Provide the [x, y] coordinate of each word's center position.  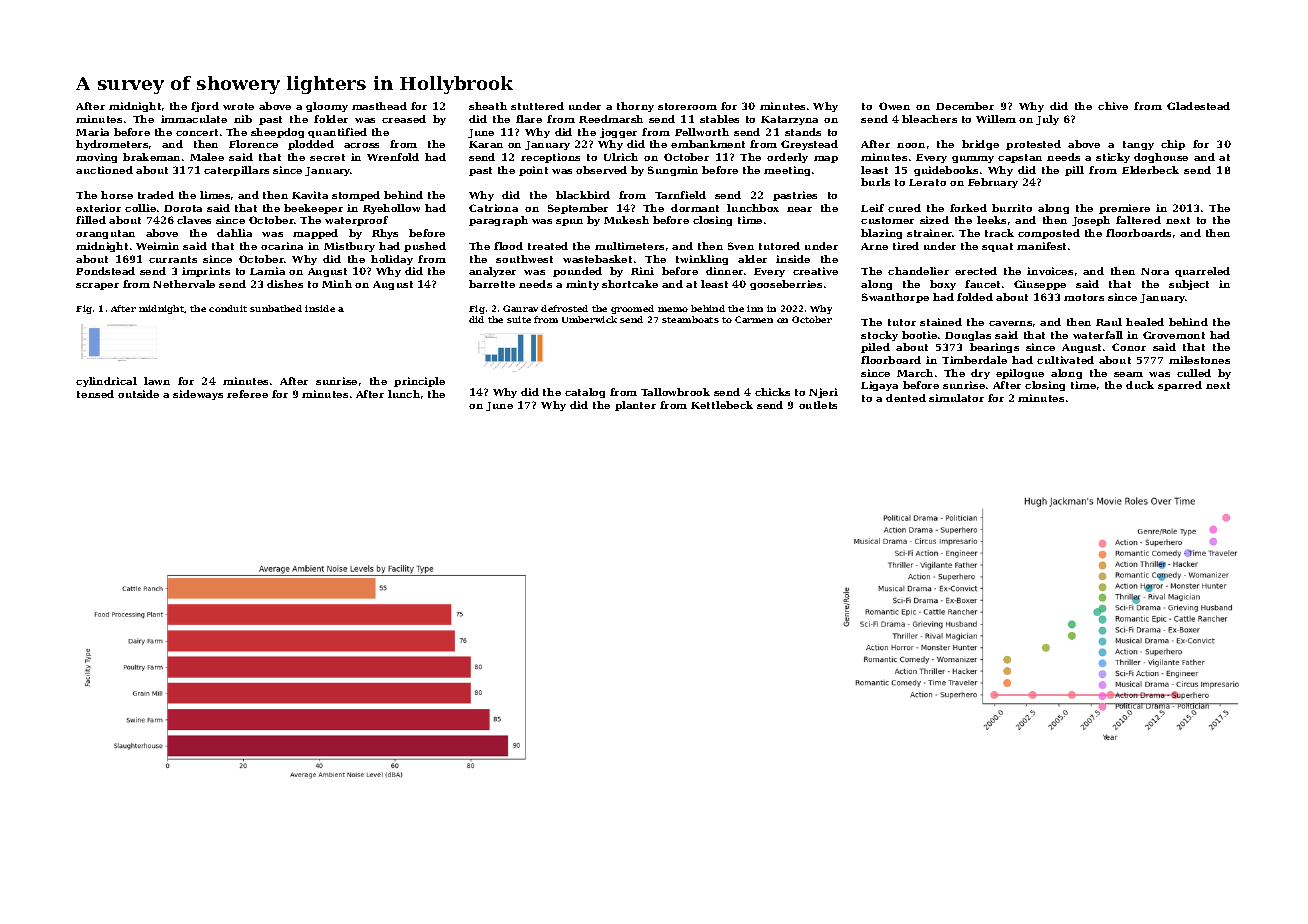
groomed [632, 309]
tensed [95, 394]
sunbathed [276, 308]
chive [1113, 106]
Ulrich [621, 157]
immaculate [194, 119]
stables [719, 119]
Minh [337, 284]
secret [327, 157]
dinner [724, 271]
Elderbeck [1150, 170]
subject [1189, 285]
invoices [1050, 271]
